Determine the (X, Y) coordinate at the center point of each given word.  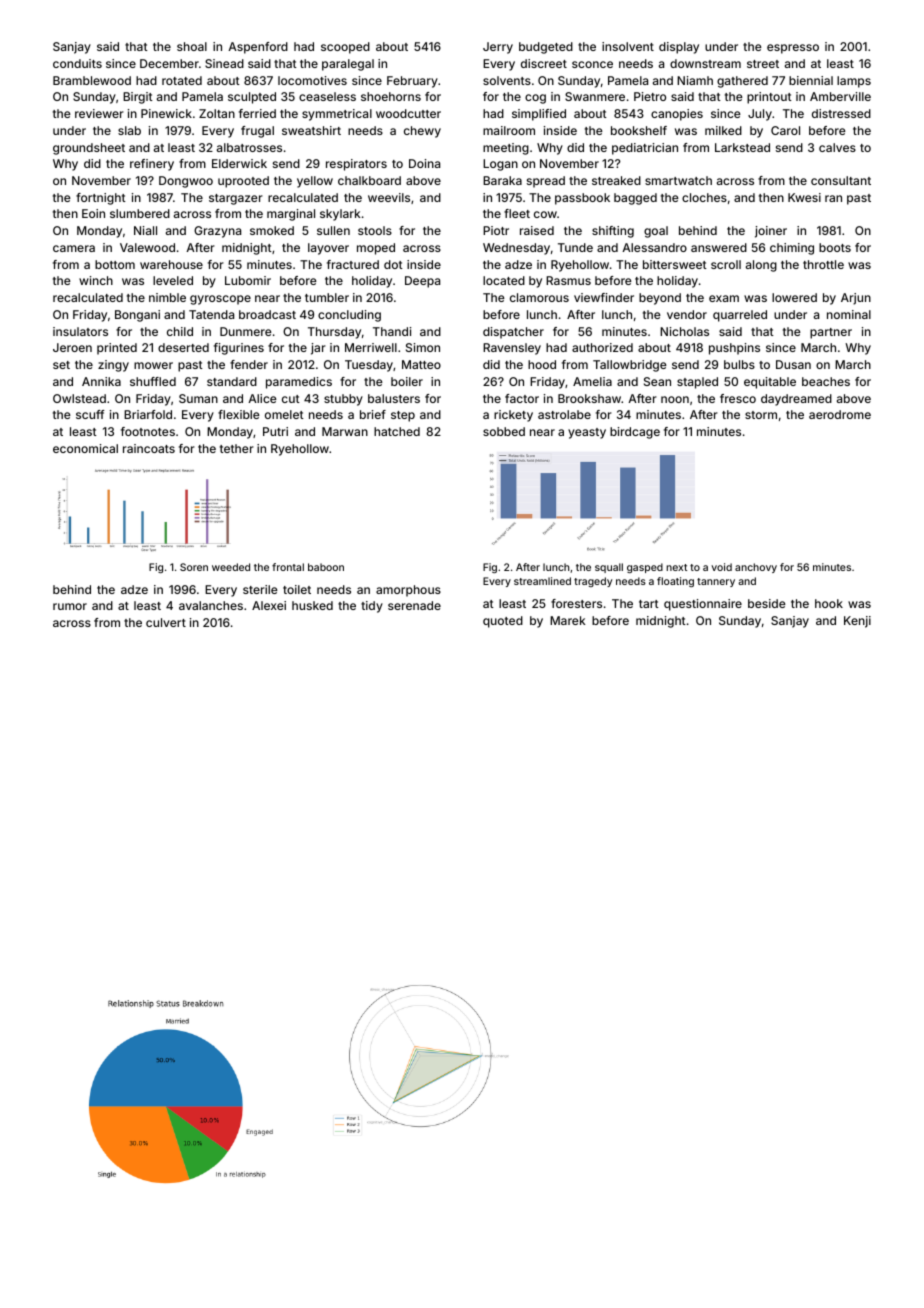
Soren (194, 567)
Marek (567, 620)
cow (545, 214)
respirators (356, 165)
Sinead (224, 63)
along (761, 266)
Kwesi (804, 197)
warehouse (171, 264)
